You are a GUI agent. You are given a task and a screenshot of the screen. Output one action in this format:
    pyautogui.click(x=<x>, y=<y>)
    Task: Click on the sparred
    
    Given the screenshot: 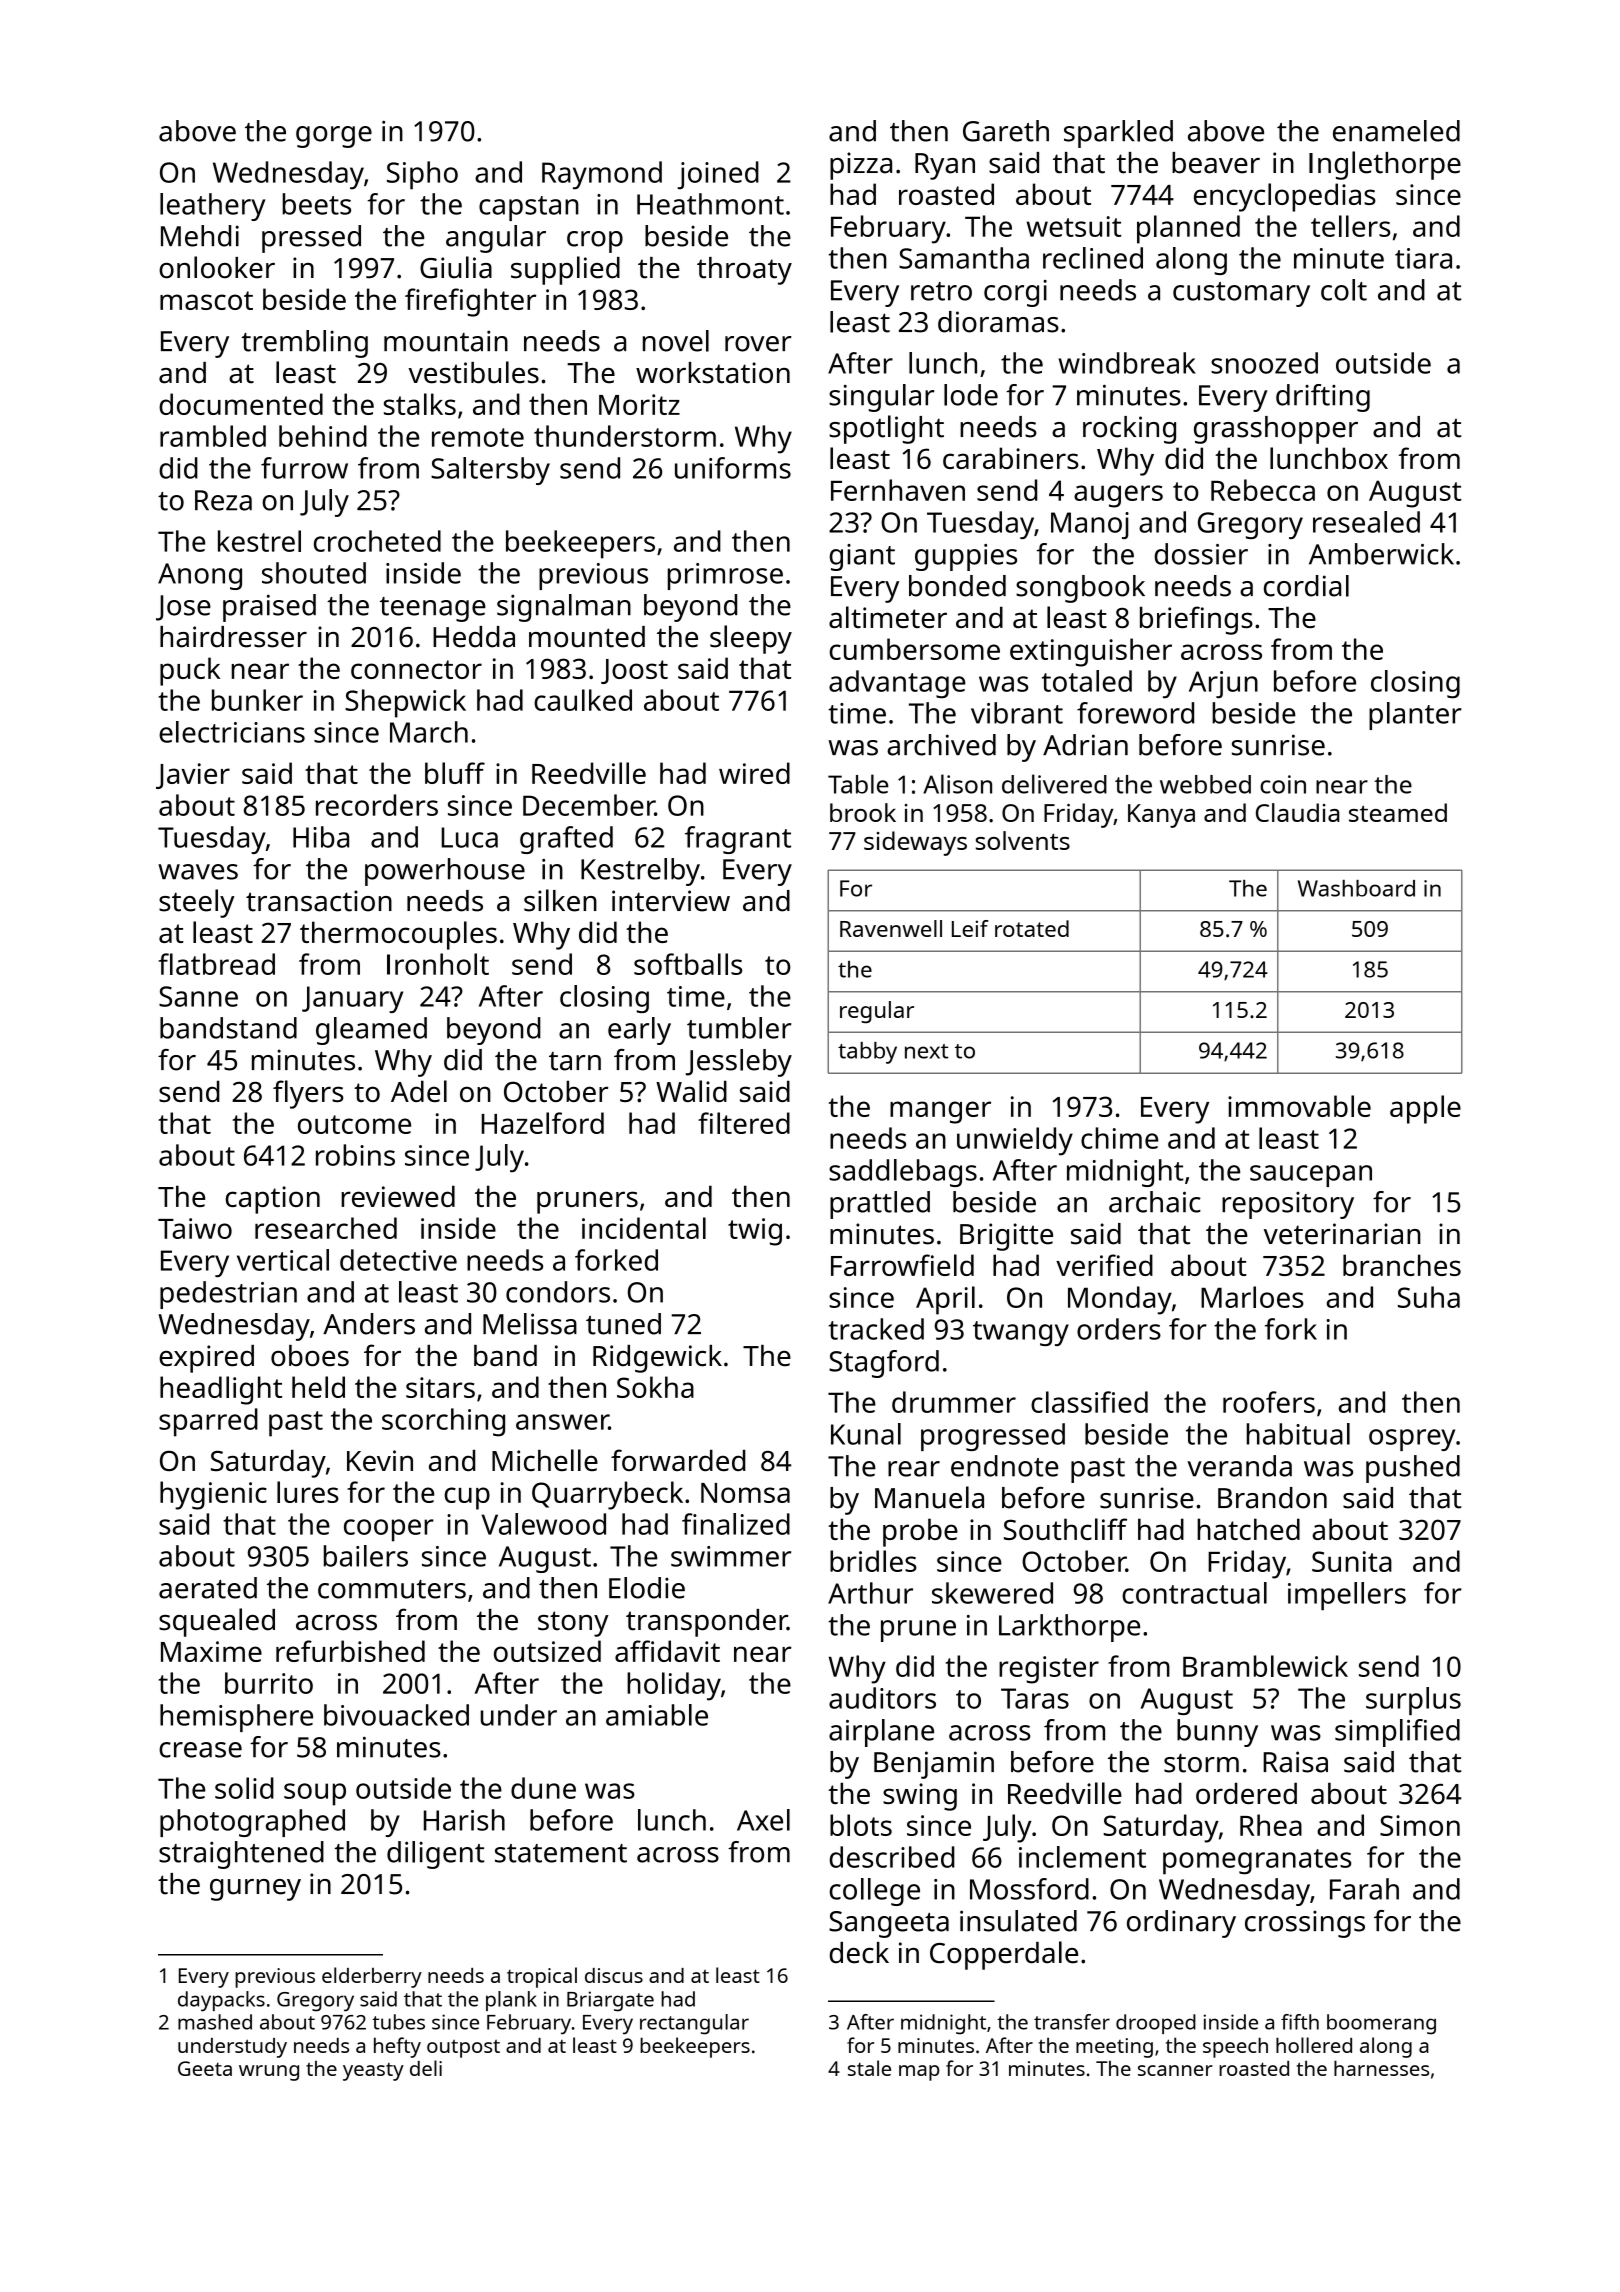 What is the action you would take?
    pyautogui.click(x=208, y=1422)
